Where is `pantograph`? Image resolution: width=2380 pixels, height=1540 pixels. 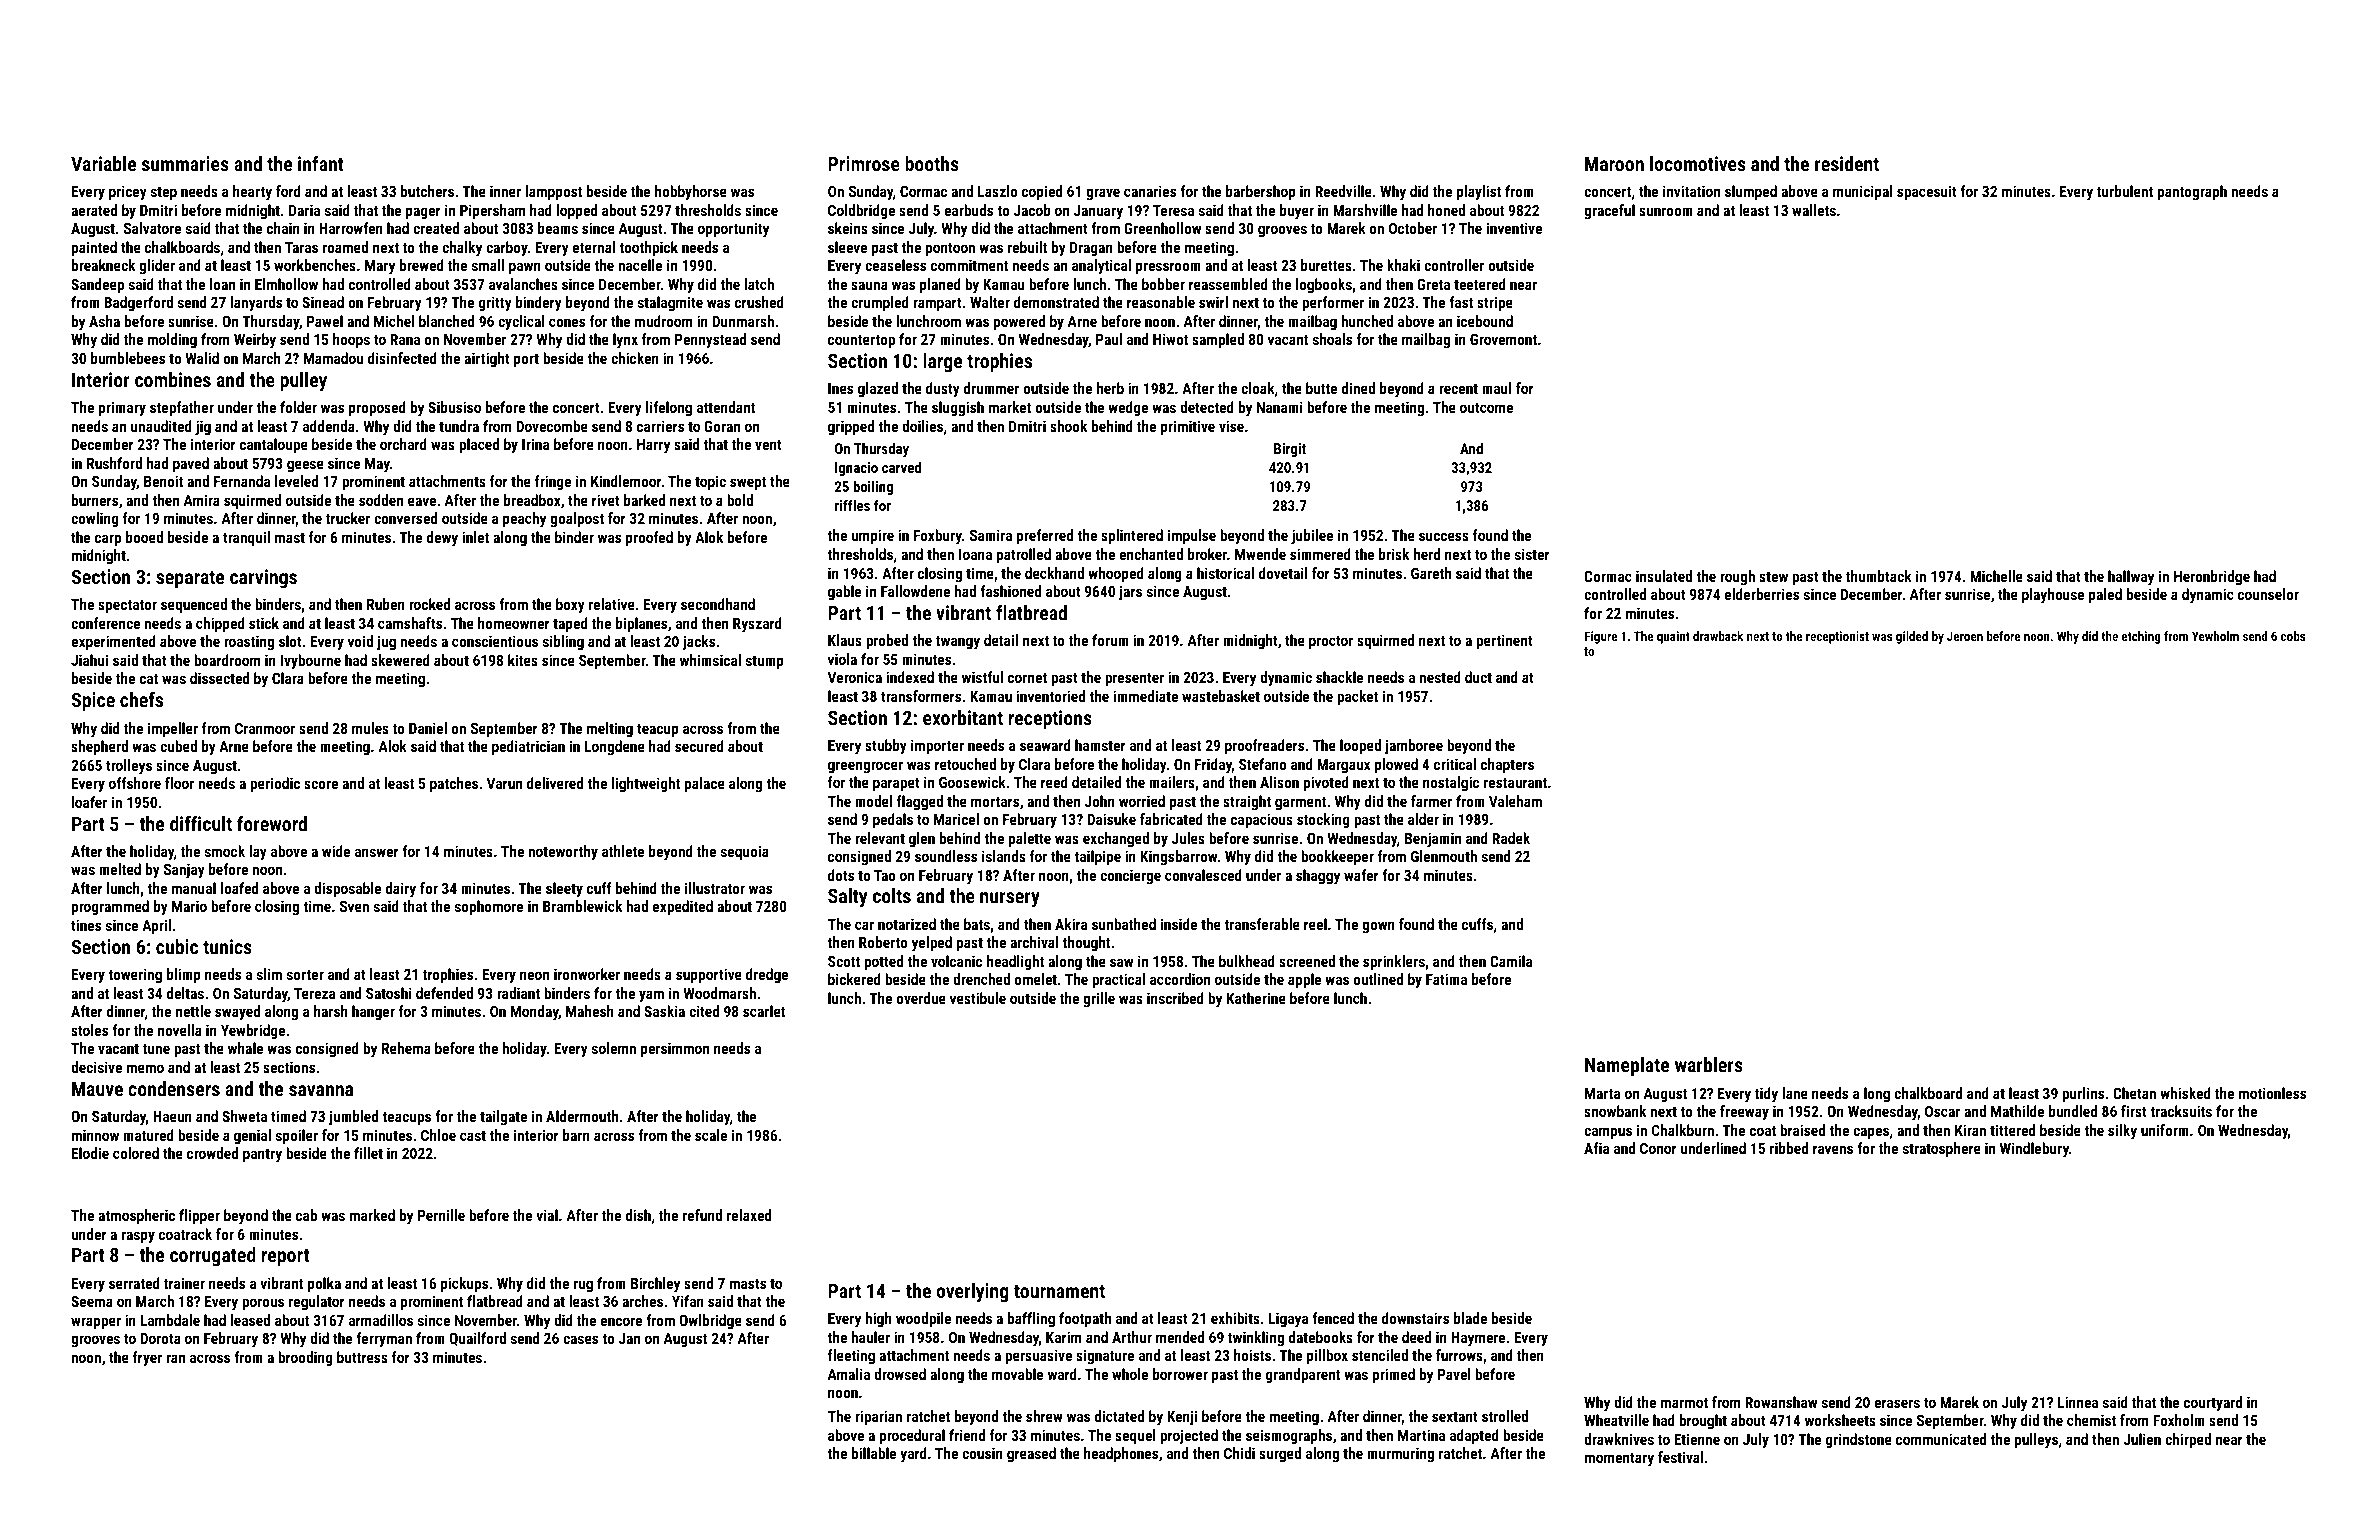
pantograph is located at coordinates (2192, 192).
